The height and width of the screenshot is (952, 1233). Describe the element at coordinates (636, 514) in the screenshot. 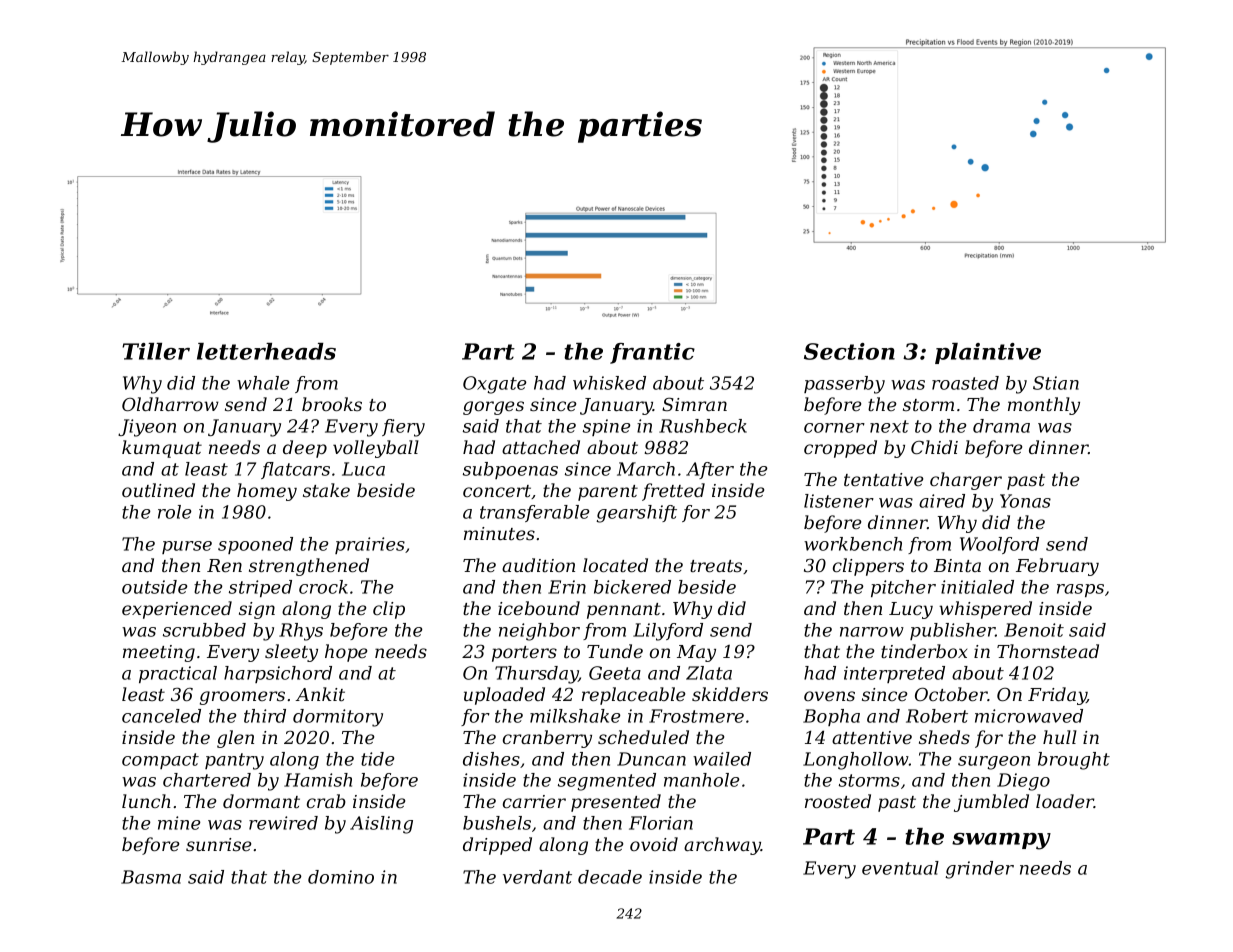

I see `gearshift` at that location.
